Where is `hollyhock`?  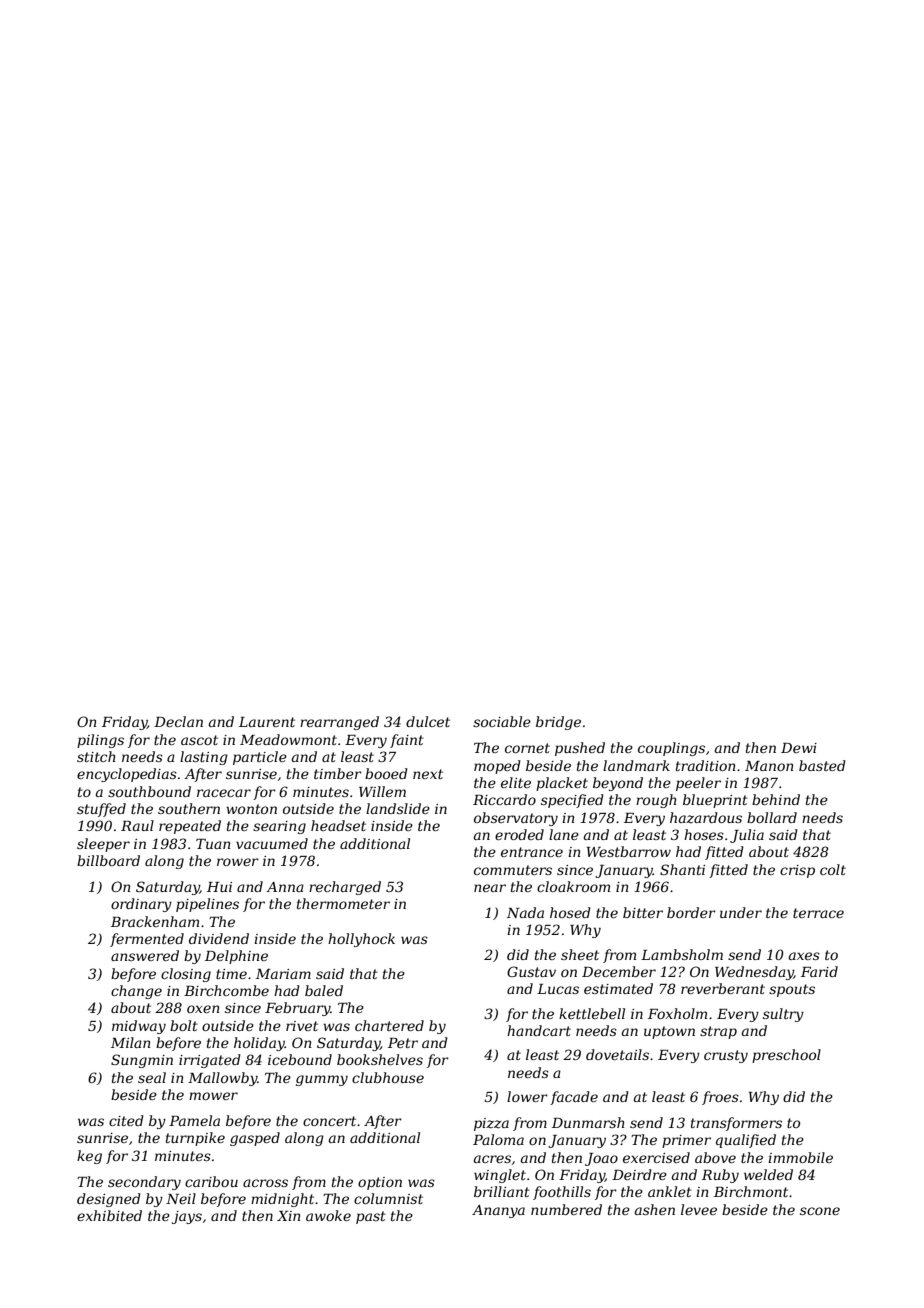
hollyhock is located at coordinates (361, 940).
